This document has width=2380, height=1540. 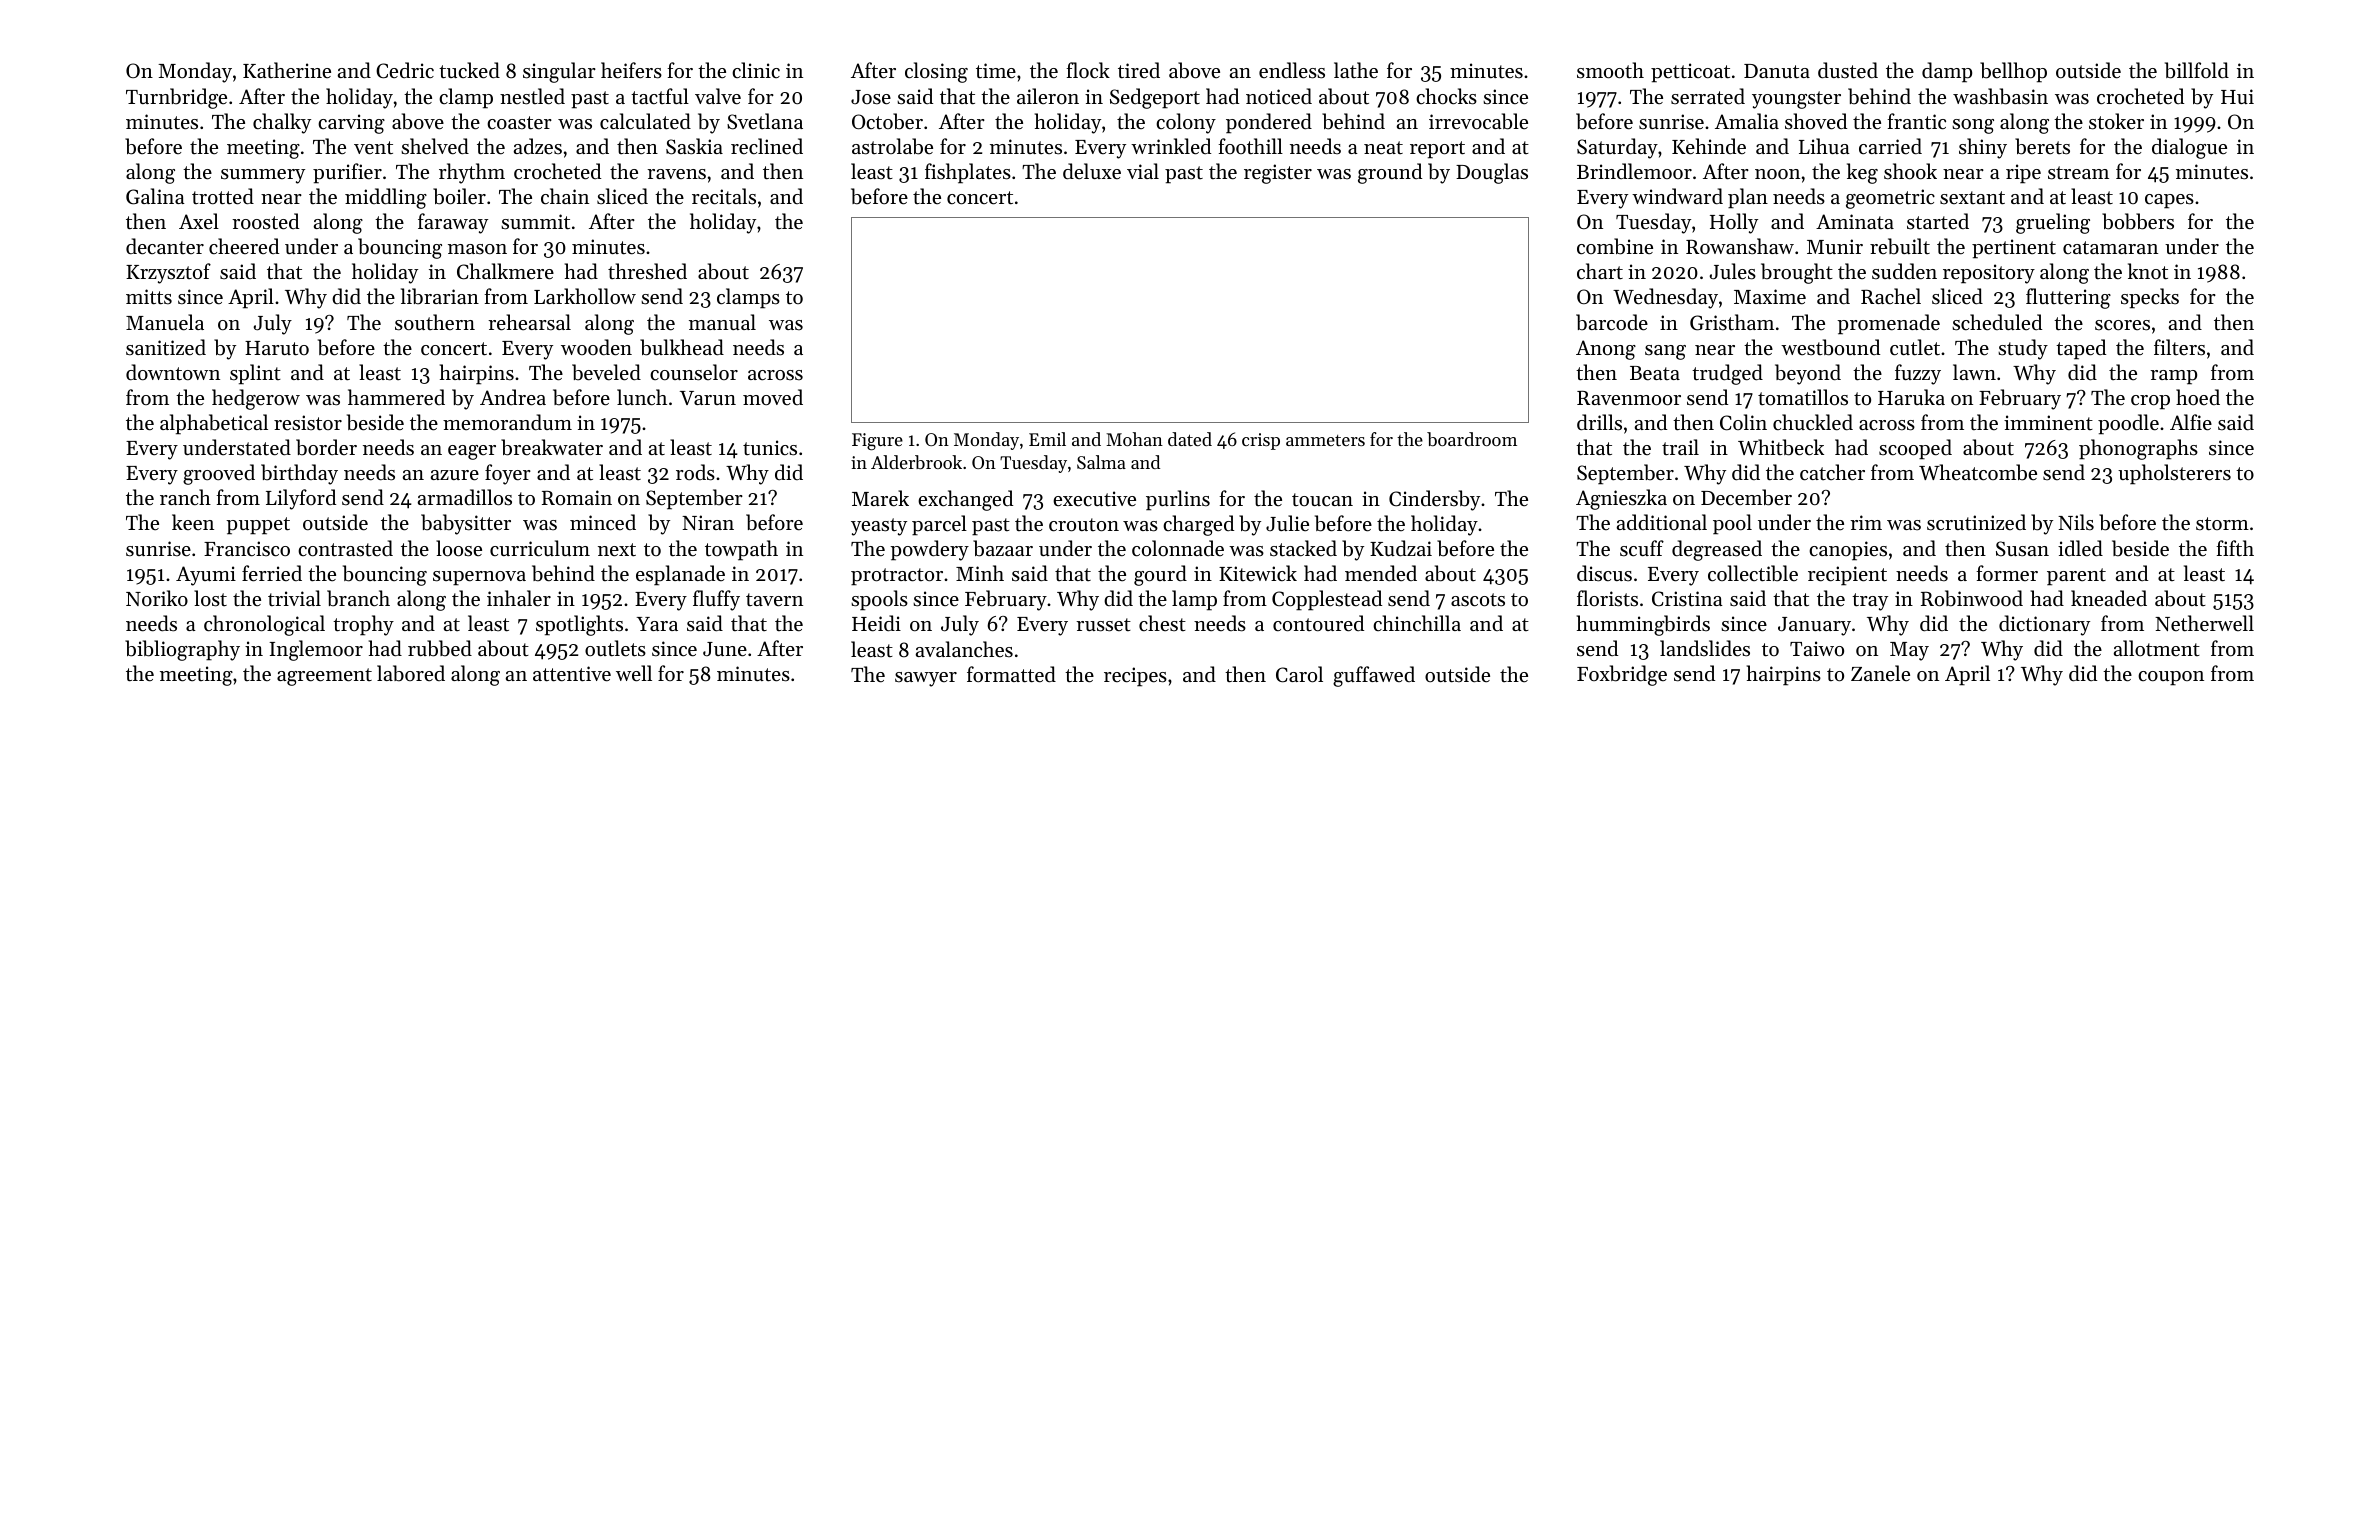 I want to click on dusted, so click(x=1848, y=70).
